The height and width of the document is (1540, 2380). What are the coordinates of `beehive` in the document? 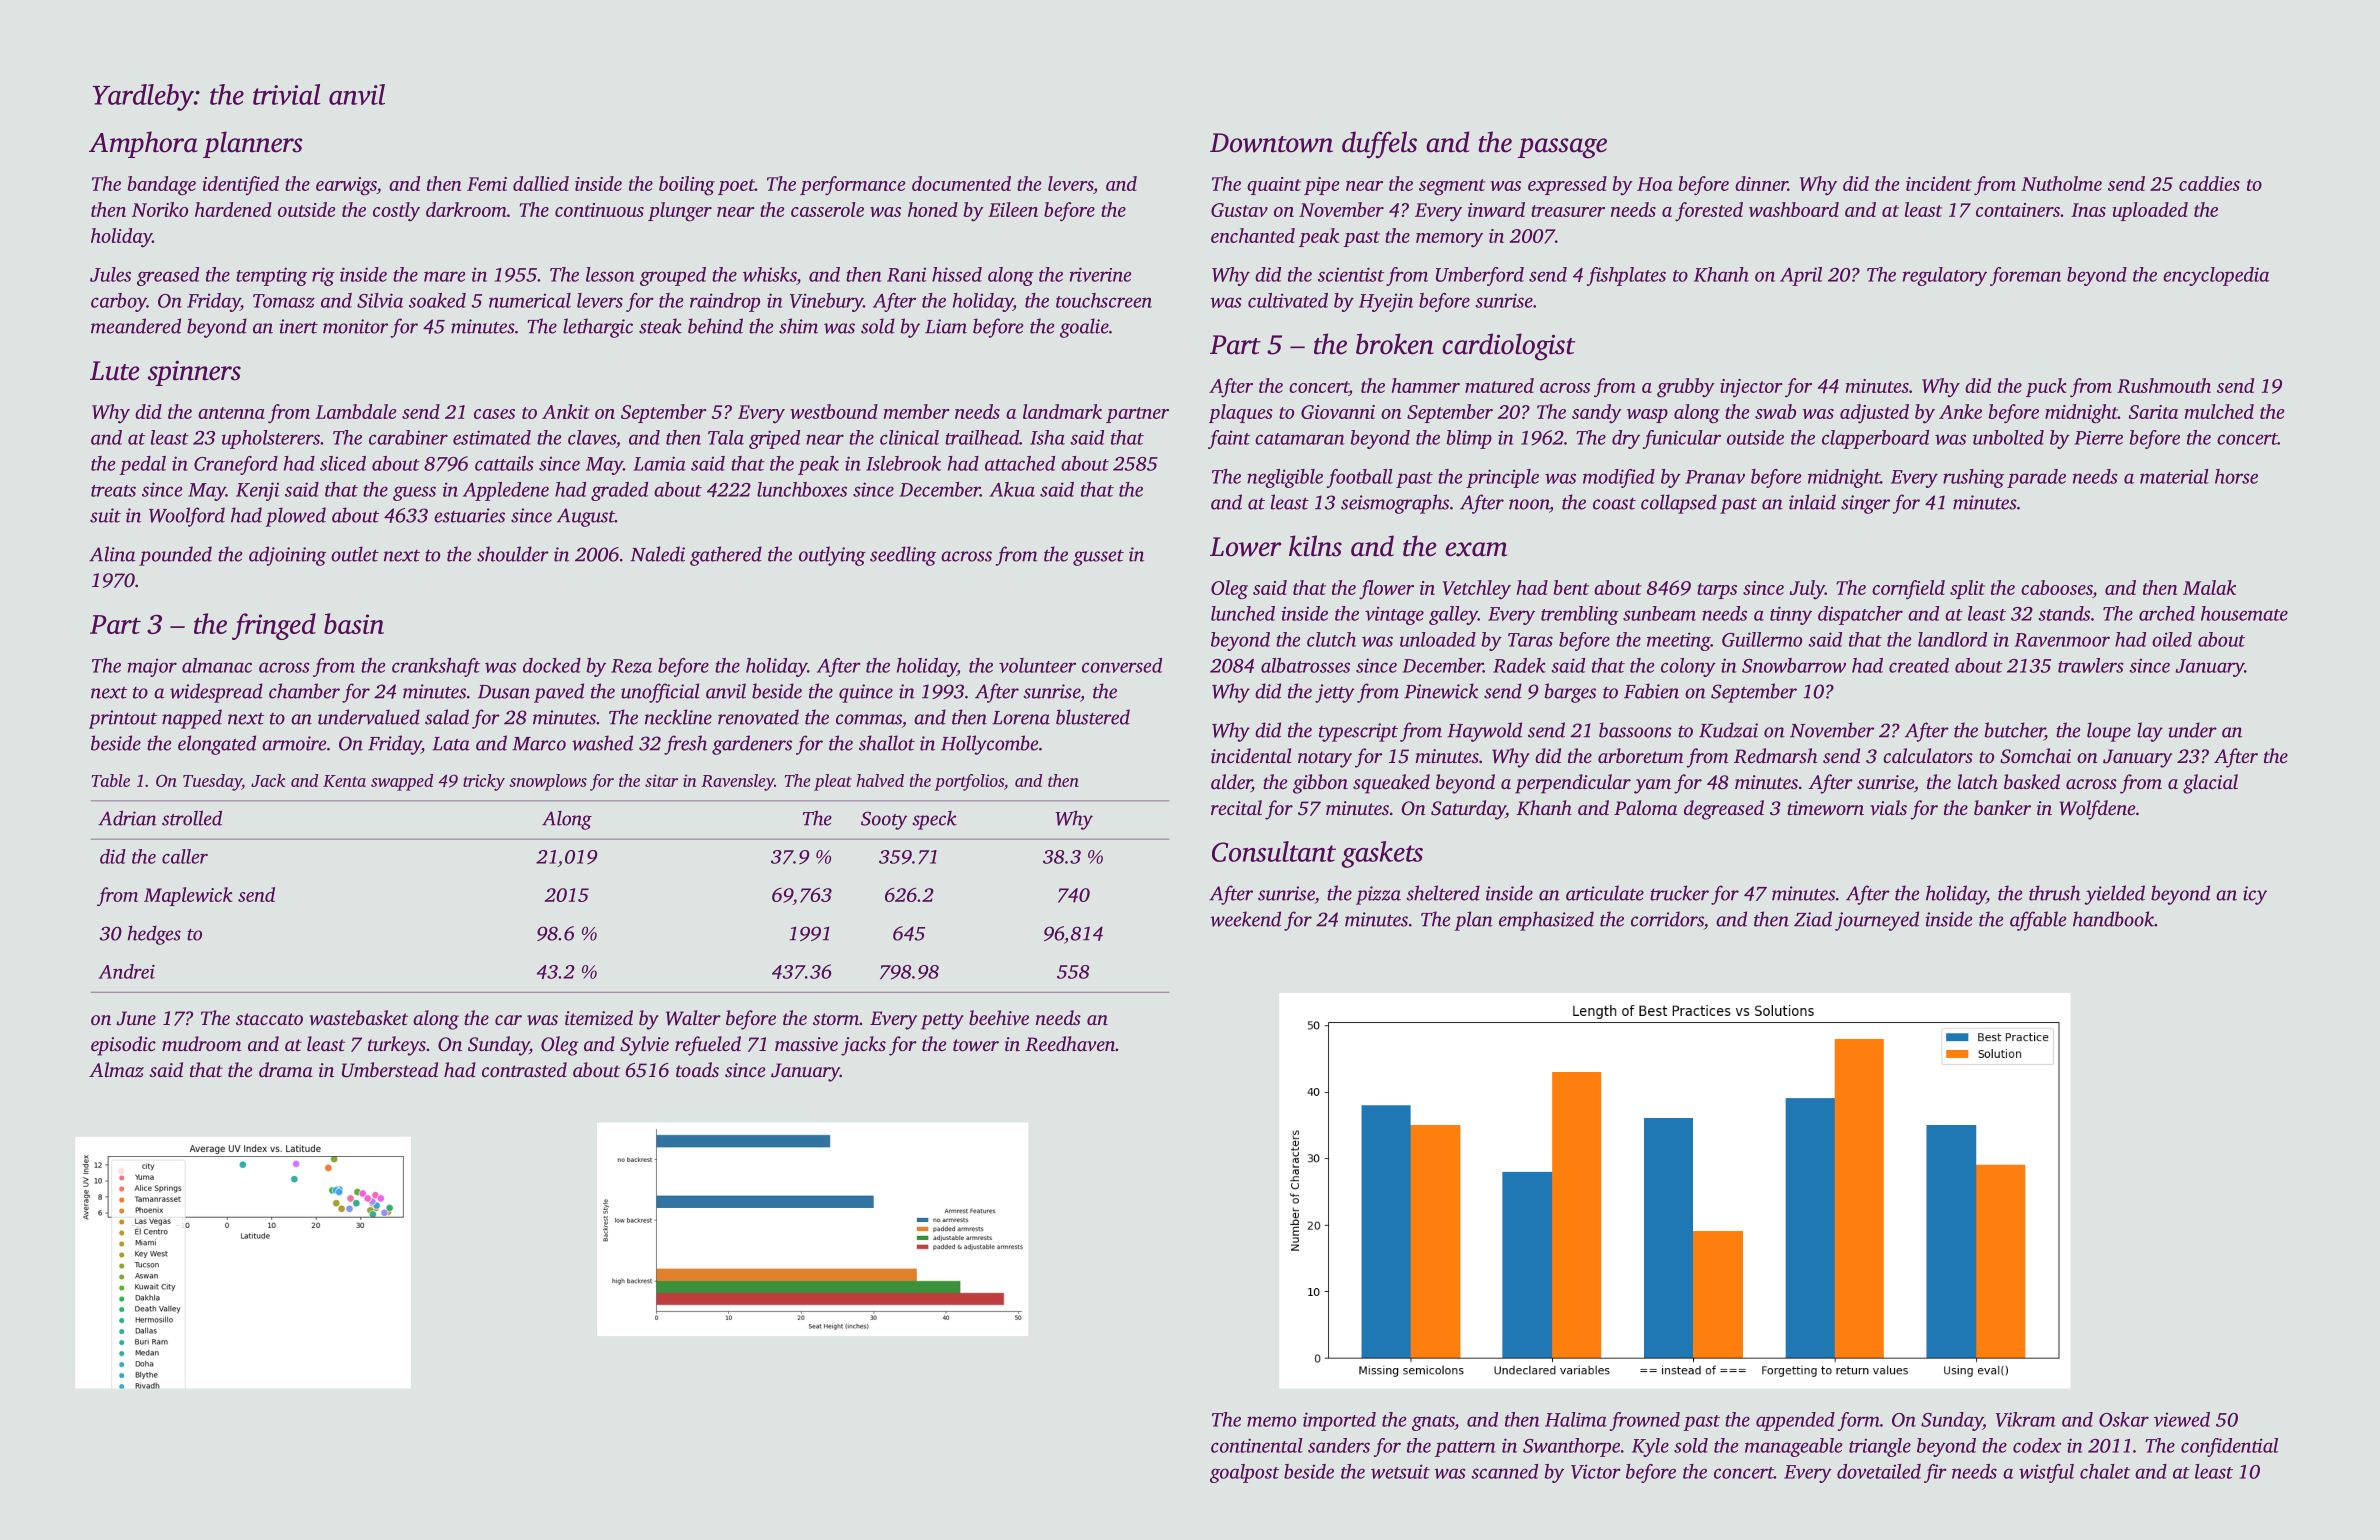 It's located at (999, 1017).
